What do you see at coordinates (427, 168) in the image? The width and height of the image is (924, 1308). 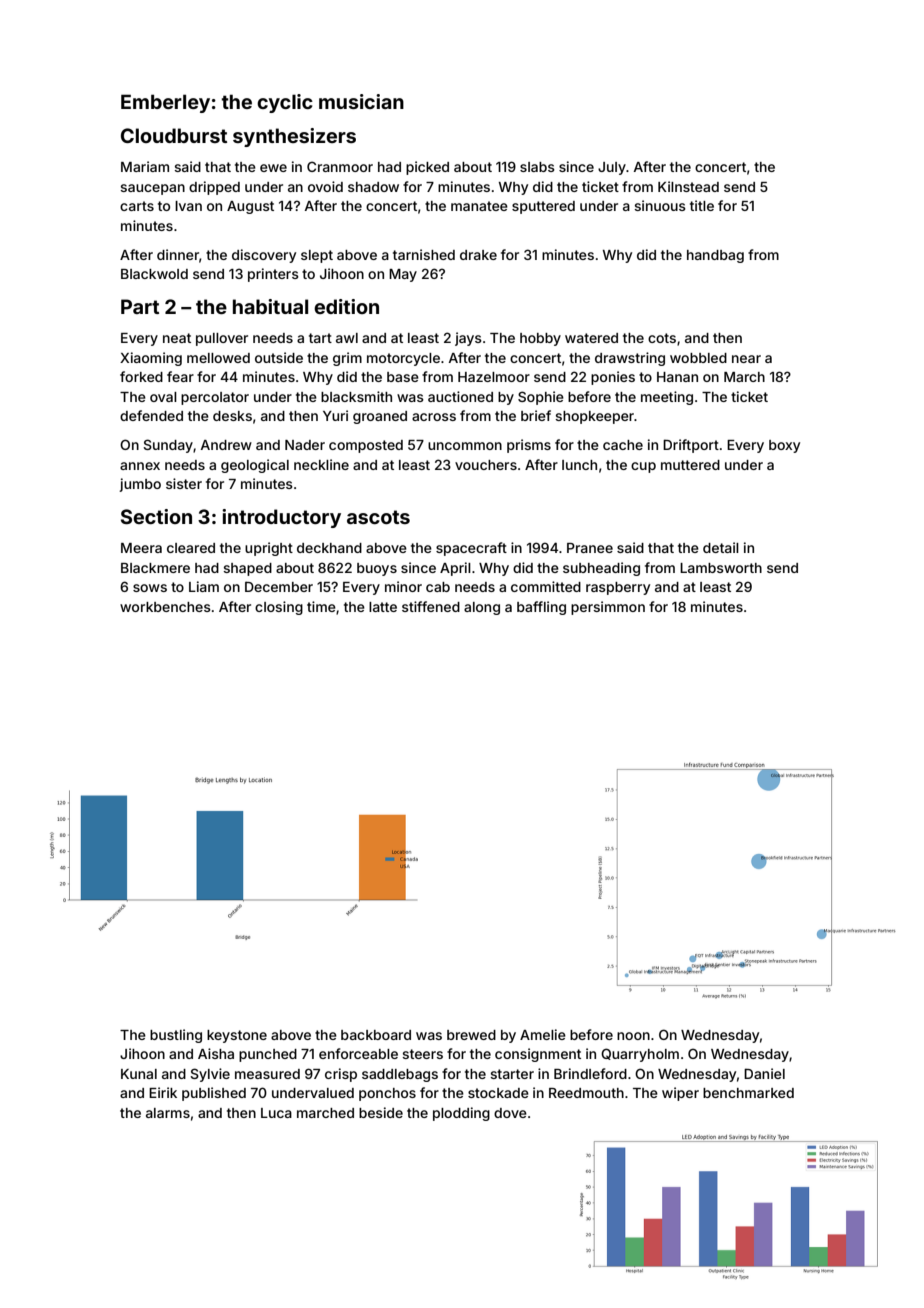 I see `picked` at bounding box center [427, 168].
